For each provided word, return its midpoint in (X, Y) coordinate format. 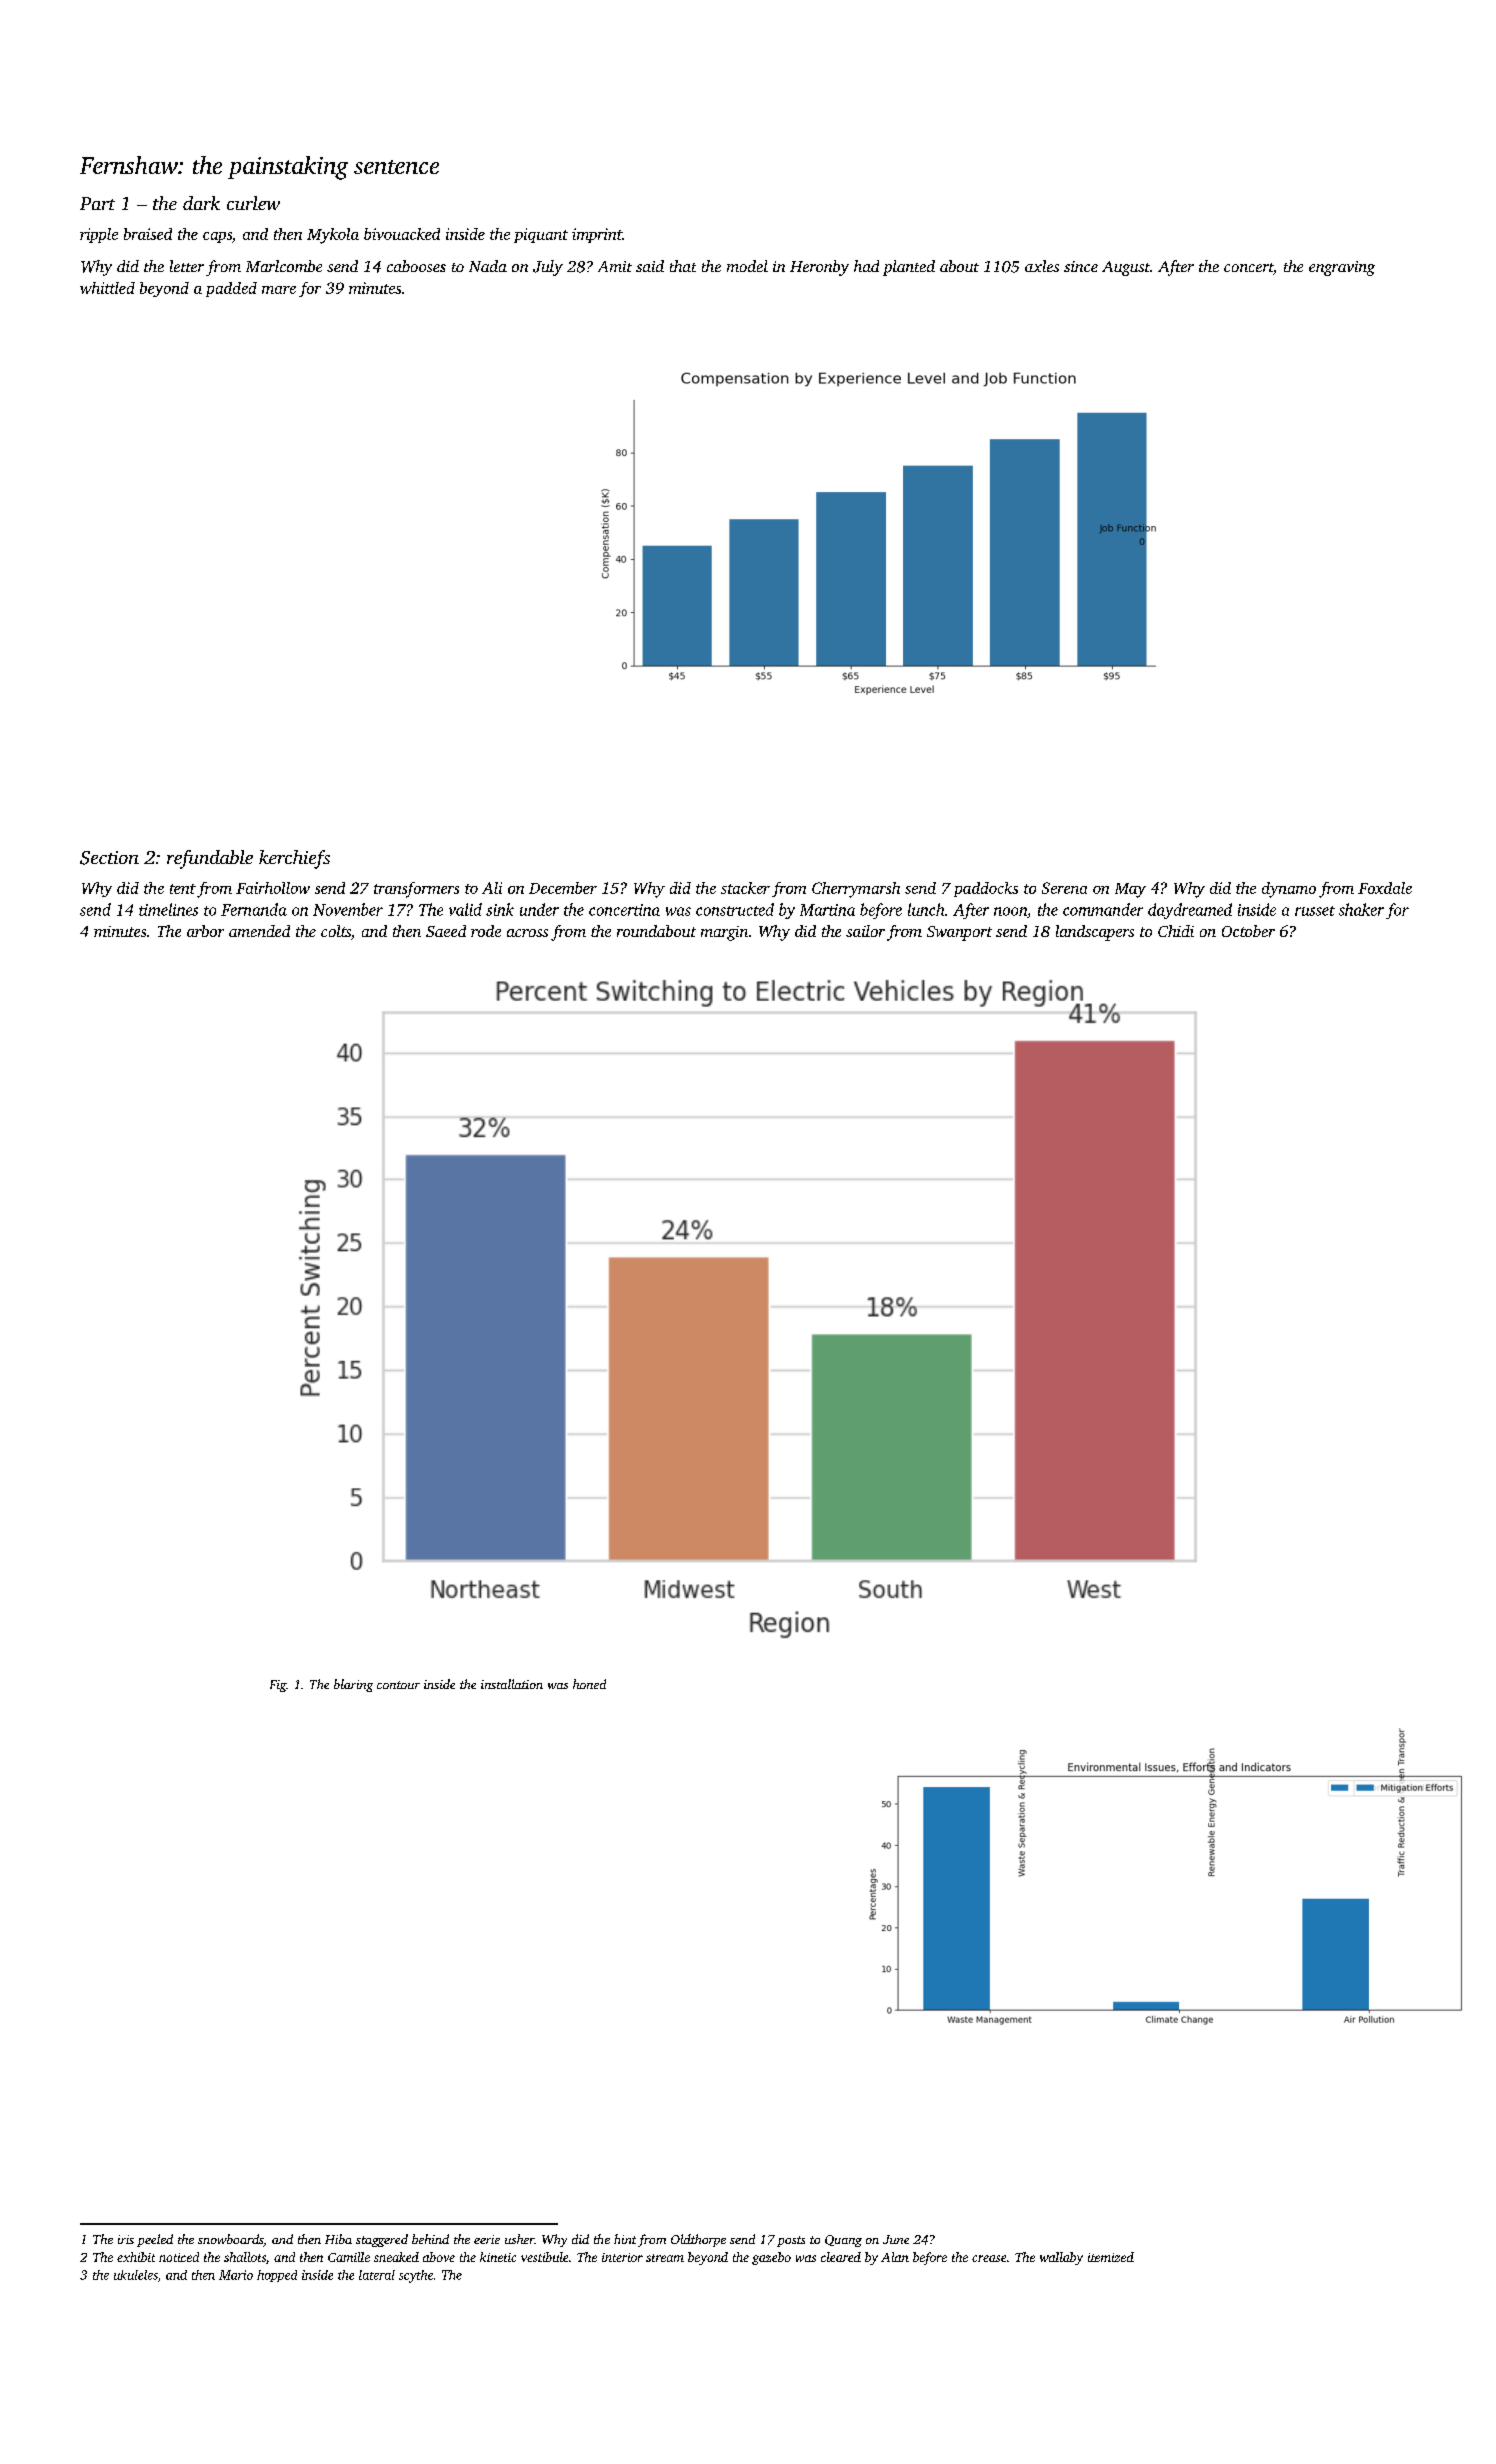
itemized (1111, 2257)
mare (279, 290)
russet (1315, 911)
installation (512, 1684)
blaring (353, 1685)
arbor (205, 931)
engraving (1342, 268)
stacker (745, 888)
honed (589, 1684)
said (650, 266)
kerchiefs (294, 859)
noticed (179, 2257)
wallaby (1061, 2258)
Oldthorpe (698, 2240)
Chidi (1176, 931)
